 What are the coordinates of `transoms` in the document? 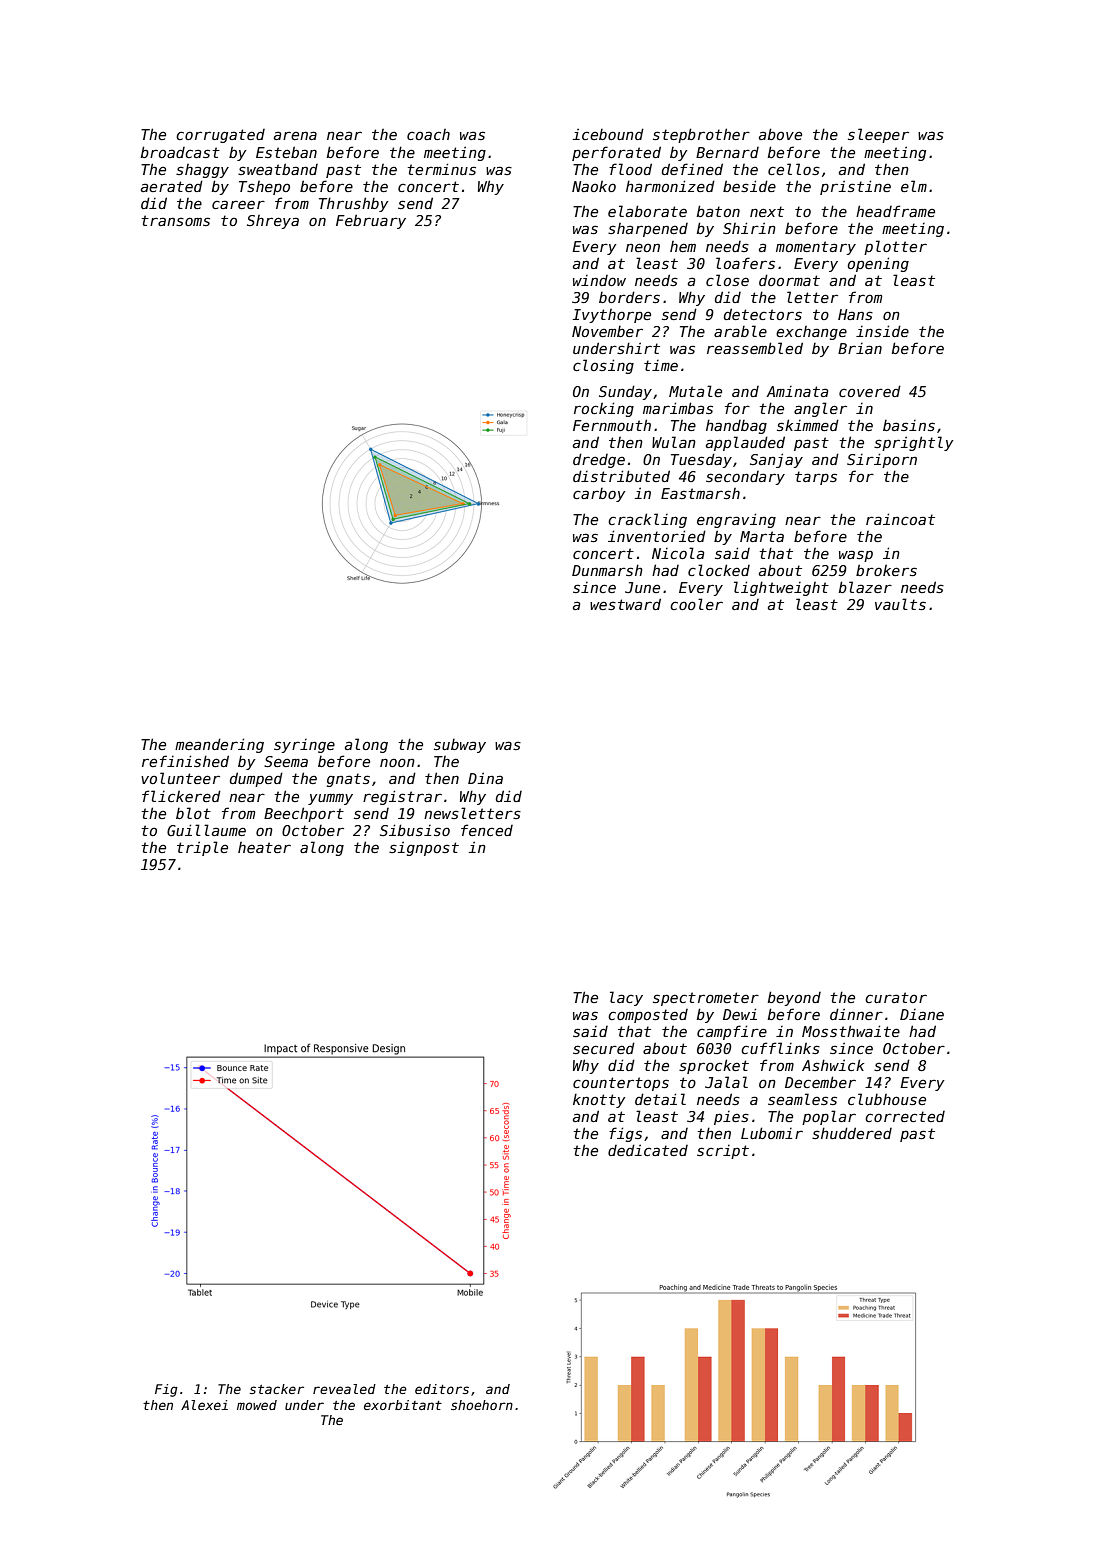 It's located at (175, 220).
